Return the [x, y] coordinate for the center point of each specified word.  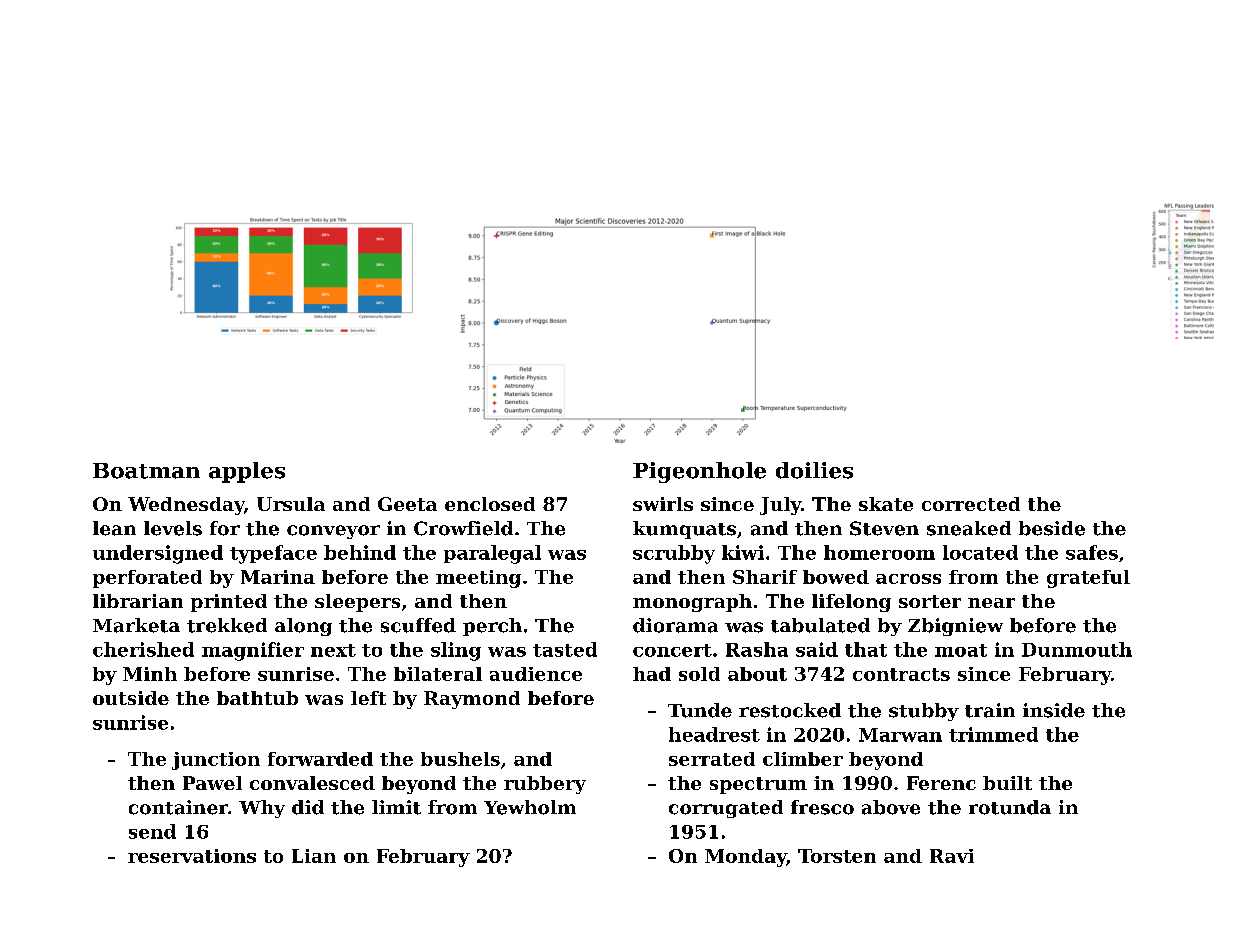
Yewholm [530, 807]
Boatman [146, 471]
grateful [1088, 579]
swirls [663, 504]
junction [216, 761]
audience [536, 674]
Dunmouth [1077, 649]
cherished [143, 649]
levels [173, 528]
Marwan [900, 735]
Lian [314, 856]
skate [886, 504]
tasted [565, 649]
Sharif [765, 577]
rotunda [1010, 807]
